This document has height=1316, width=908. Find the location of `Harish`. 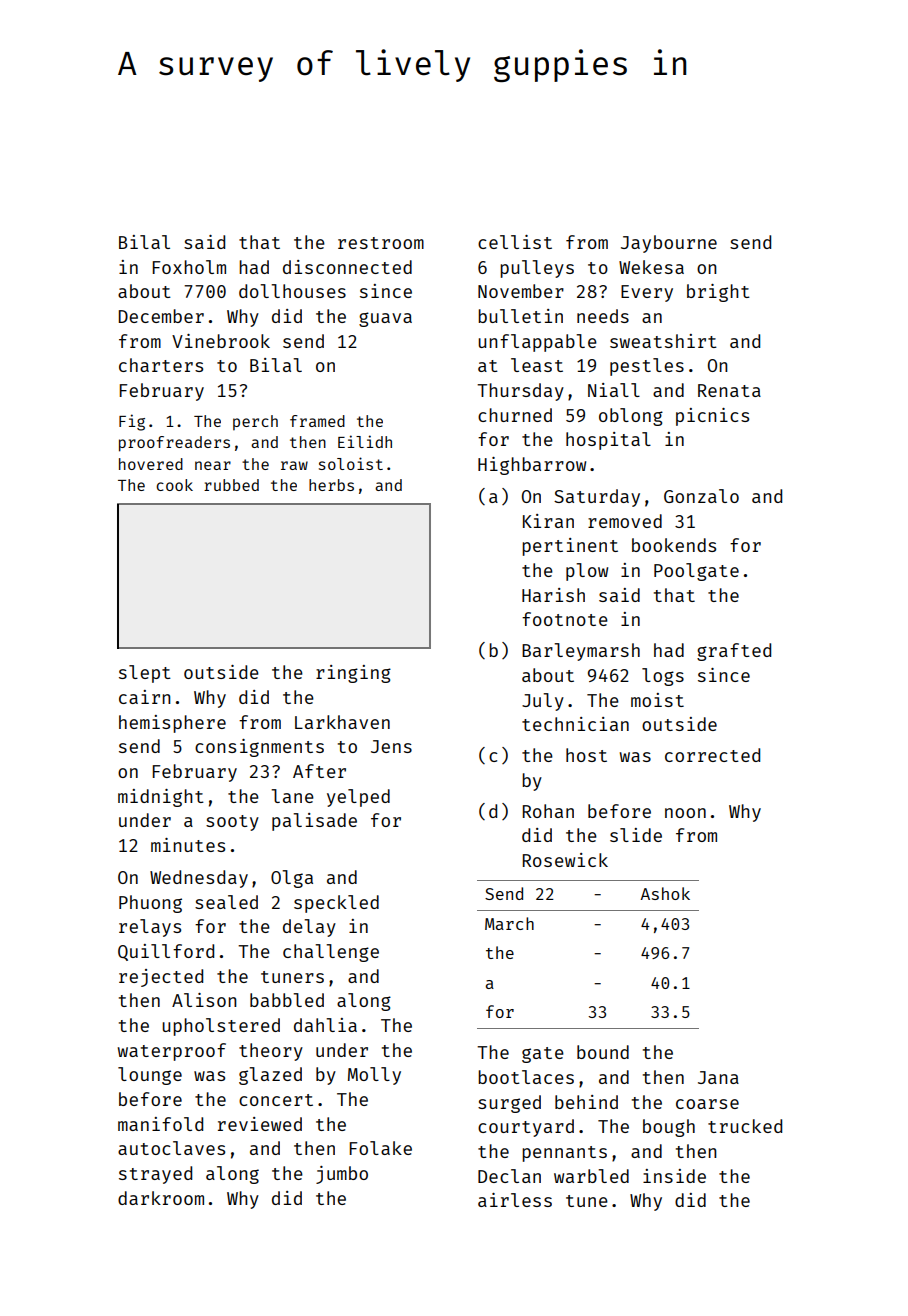

Harish is located at coordinates (553, 595).
